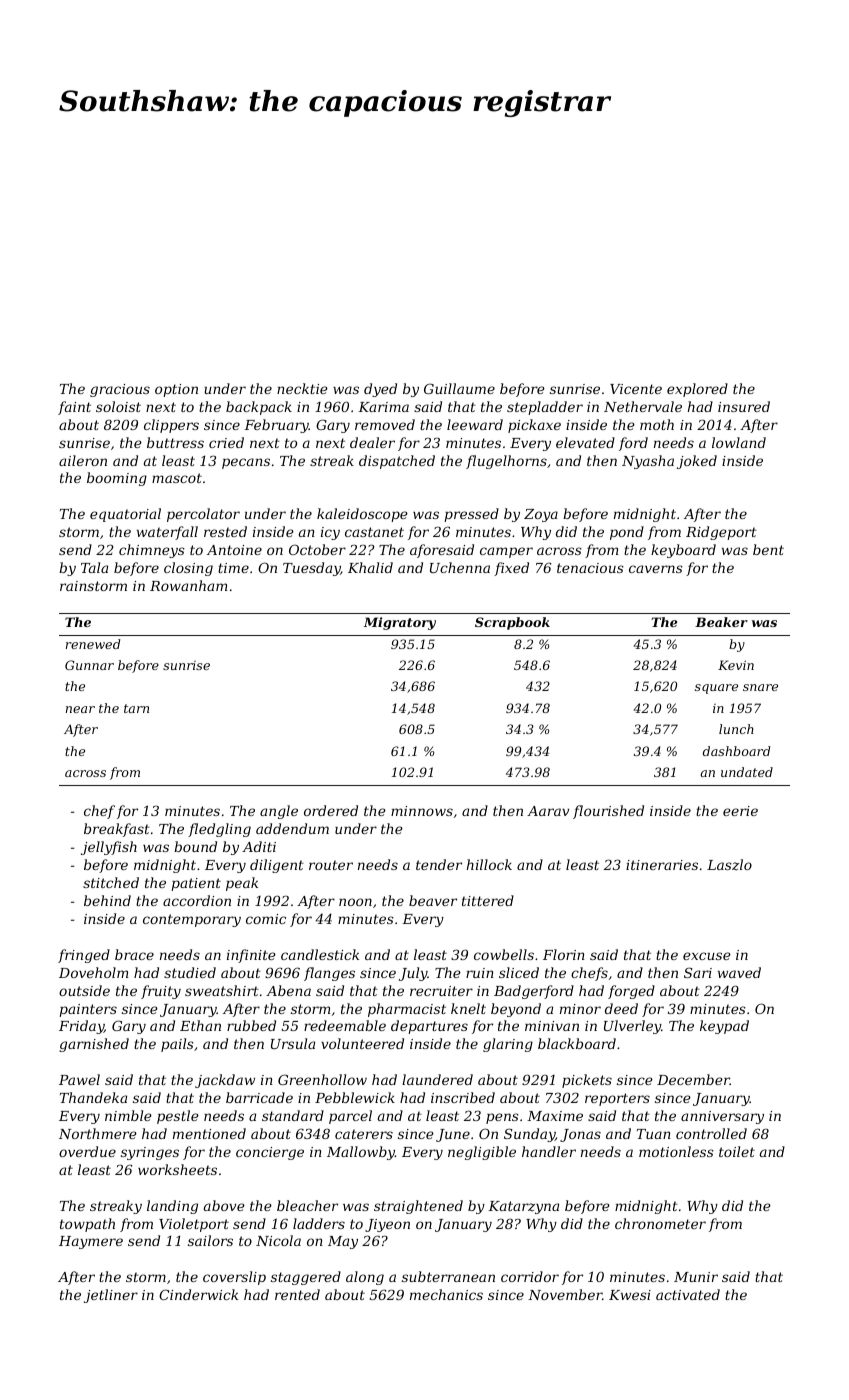 This page has width=849, height=1400. I want to click on faint, so click(74, 408).
